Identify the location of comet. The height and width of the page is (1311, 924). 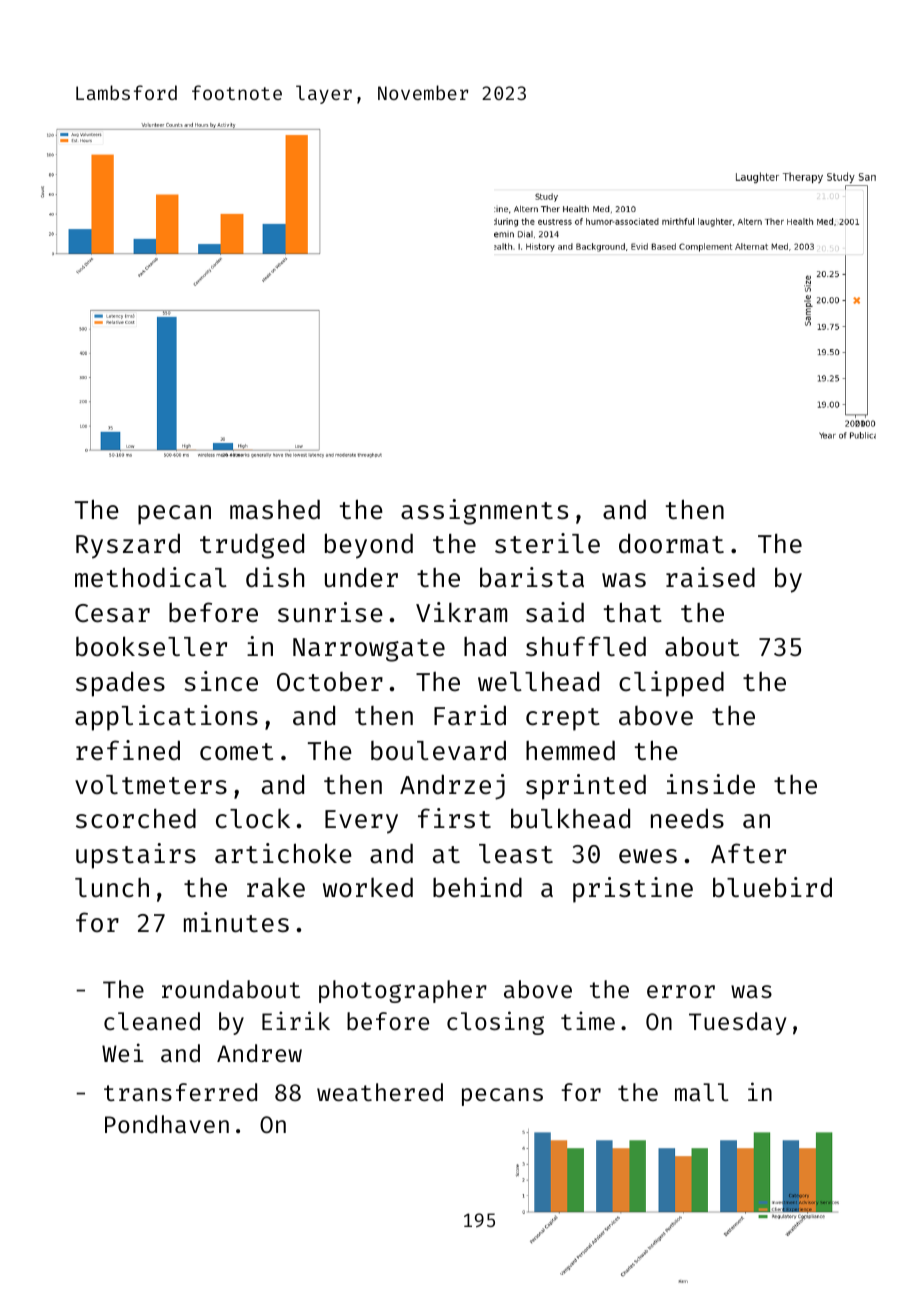
(236, 752).
